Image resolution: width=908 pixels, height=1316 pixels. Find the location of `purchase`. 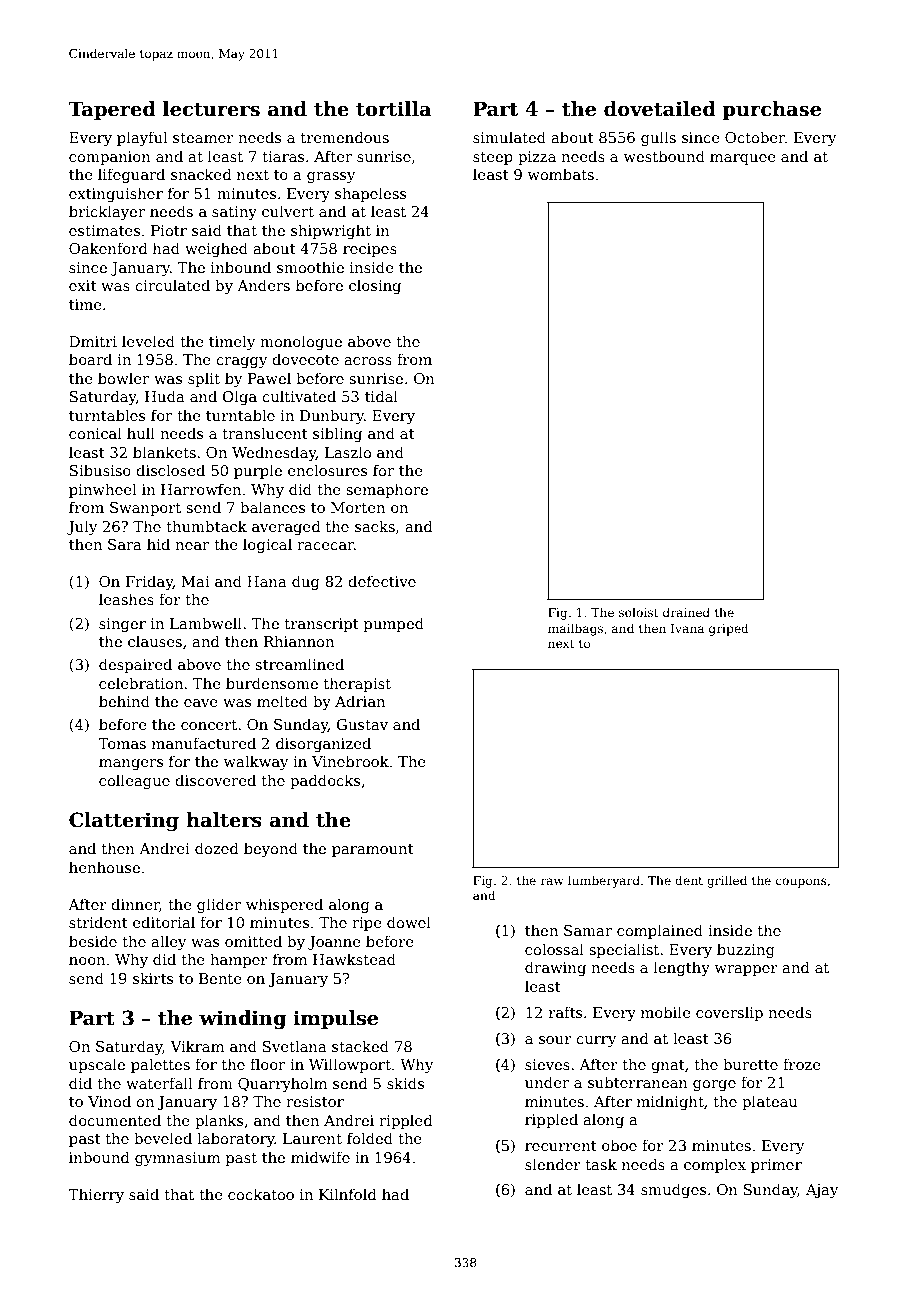

purchase is located at coordinates (771, 110).
